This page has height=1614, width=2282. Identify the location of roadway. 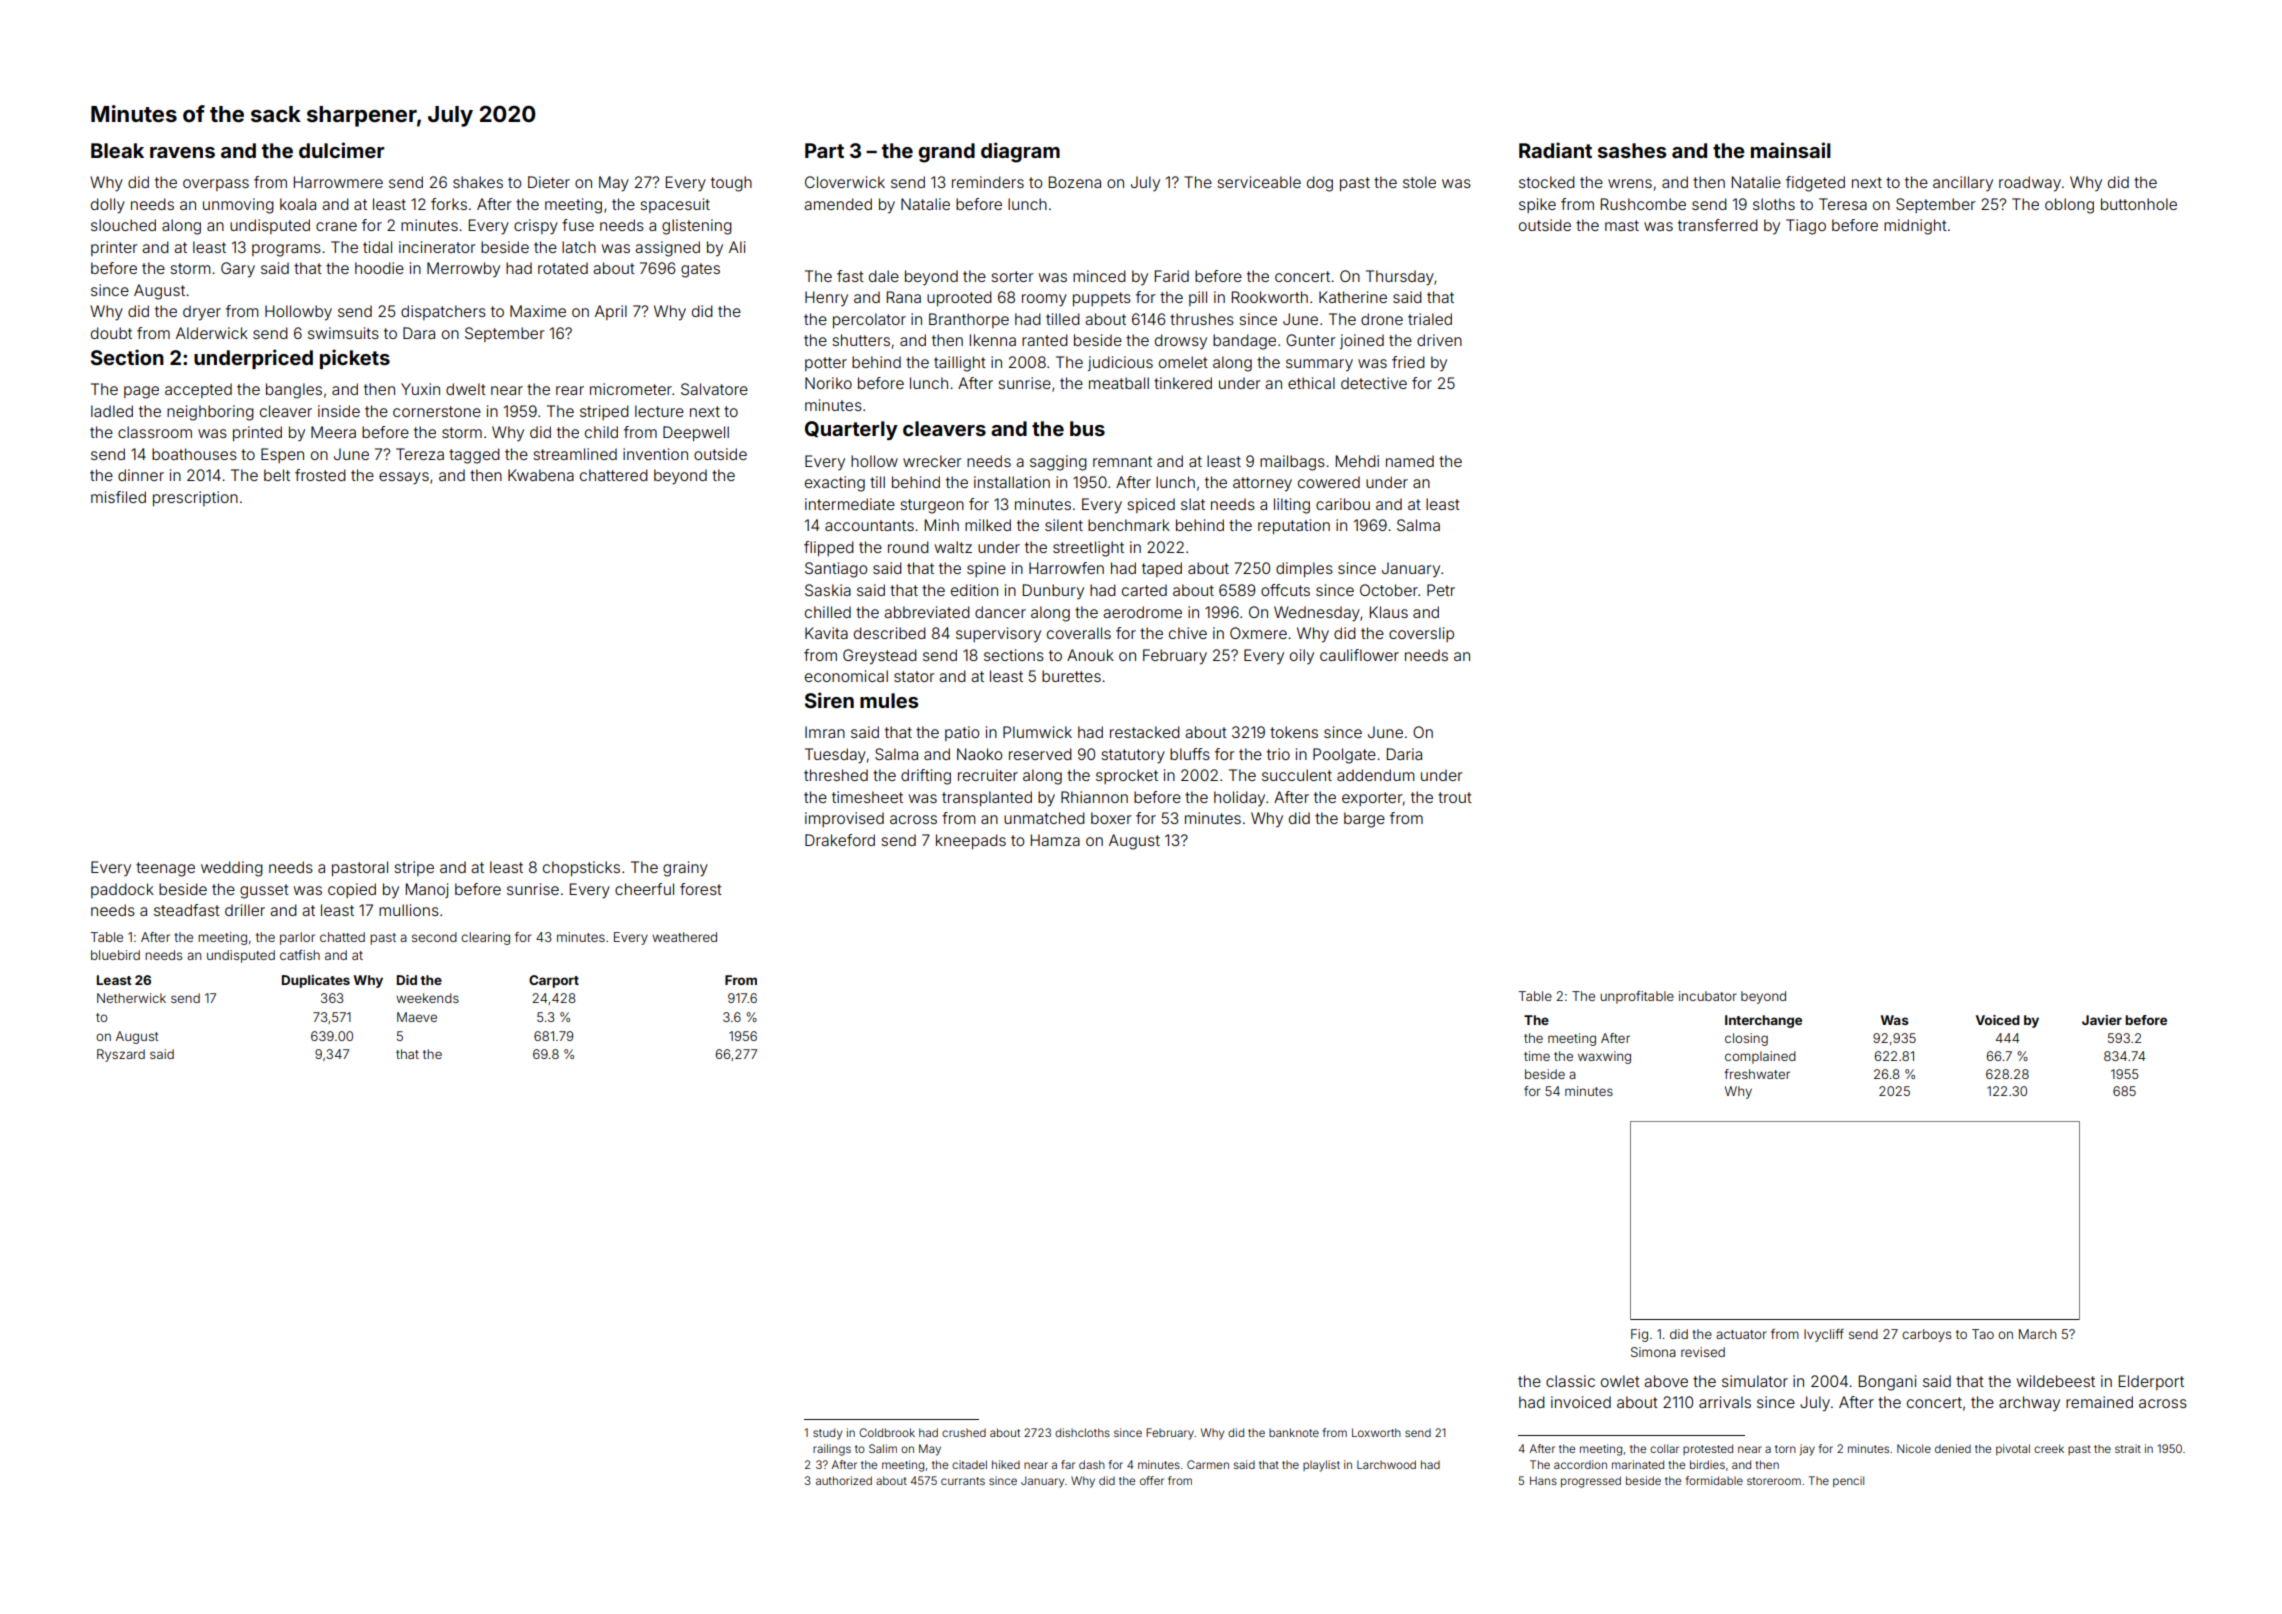
(2030, 184).
